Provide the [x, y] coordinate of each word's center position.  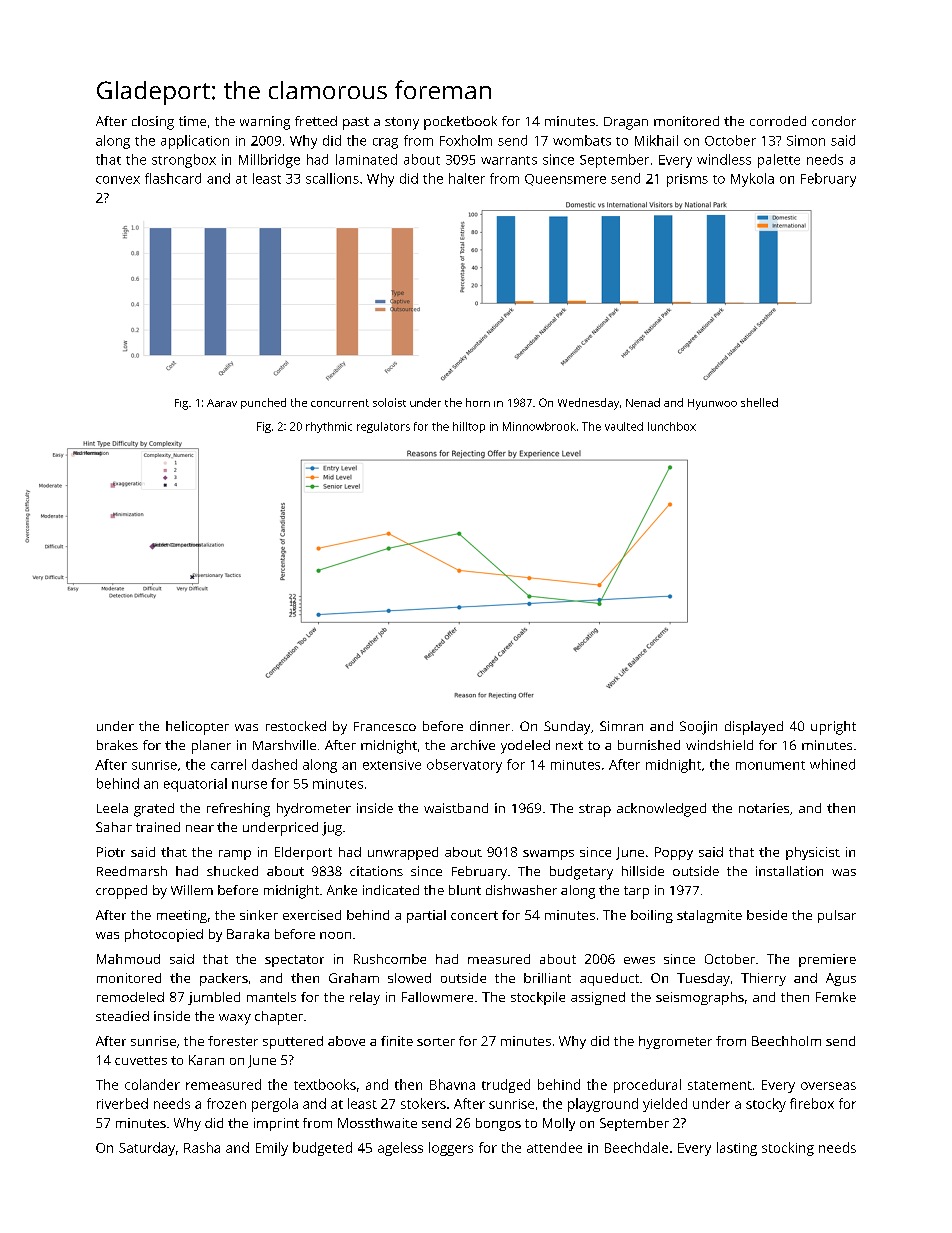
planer [211, 747]
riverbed [122, 1103]
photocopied [164, 935]
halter [467, 178]
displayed [754, 728]
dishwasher [521, 890]
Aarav [222, 403]
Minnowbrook [539, 426]
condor [834, 121]
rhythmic [329, 427]
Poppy [674, 853]
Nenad [643, 402]
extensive [392, 765]
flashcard [173, 178]
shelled [759, 402]
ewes [639, 960]
